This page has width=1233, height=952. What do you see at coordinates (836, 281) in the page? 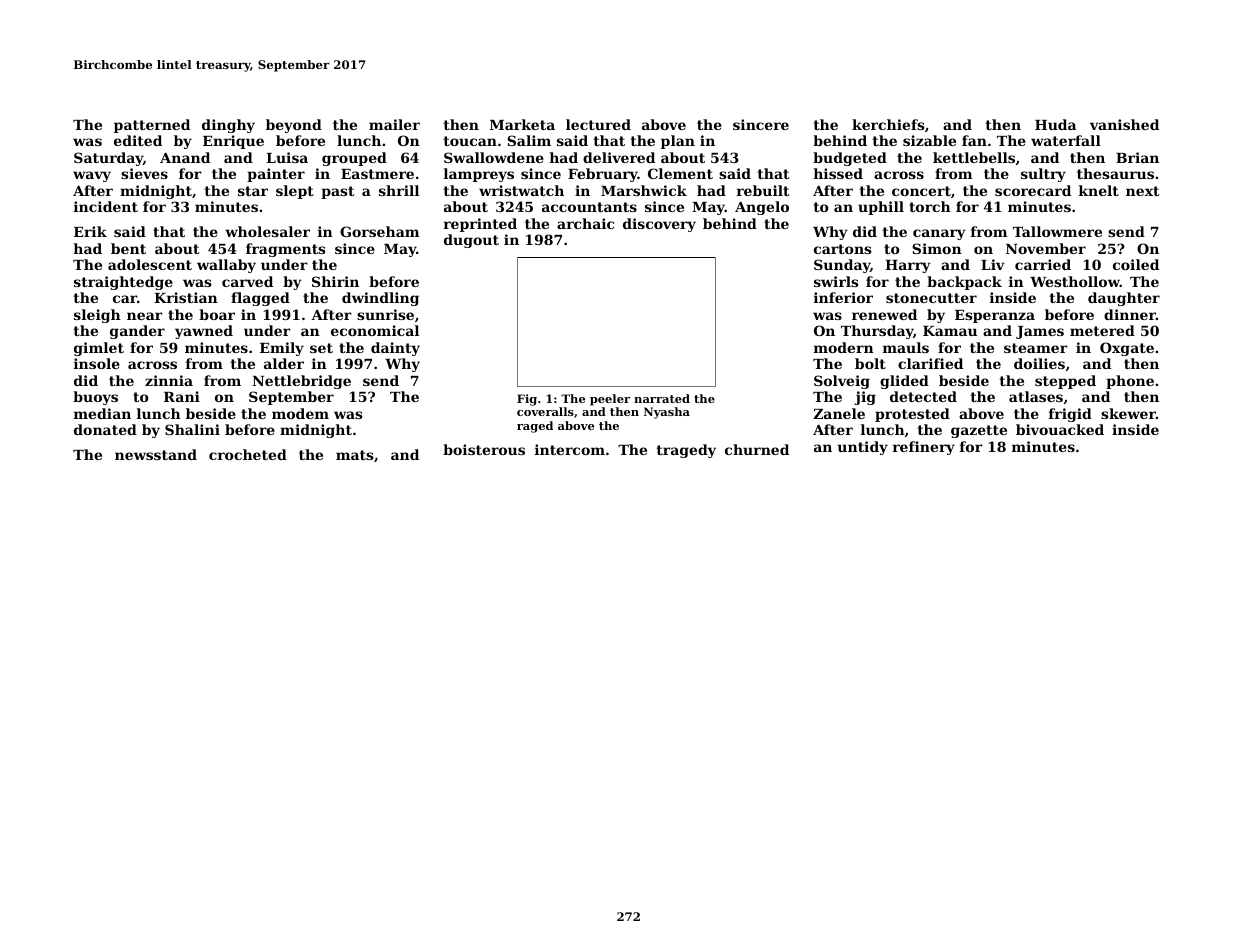
I see `swirls` at bounding box center [836, 281].
